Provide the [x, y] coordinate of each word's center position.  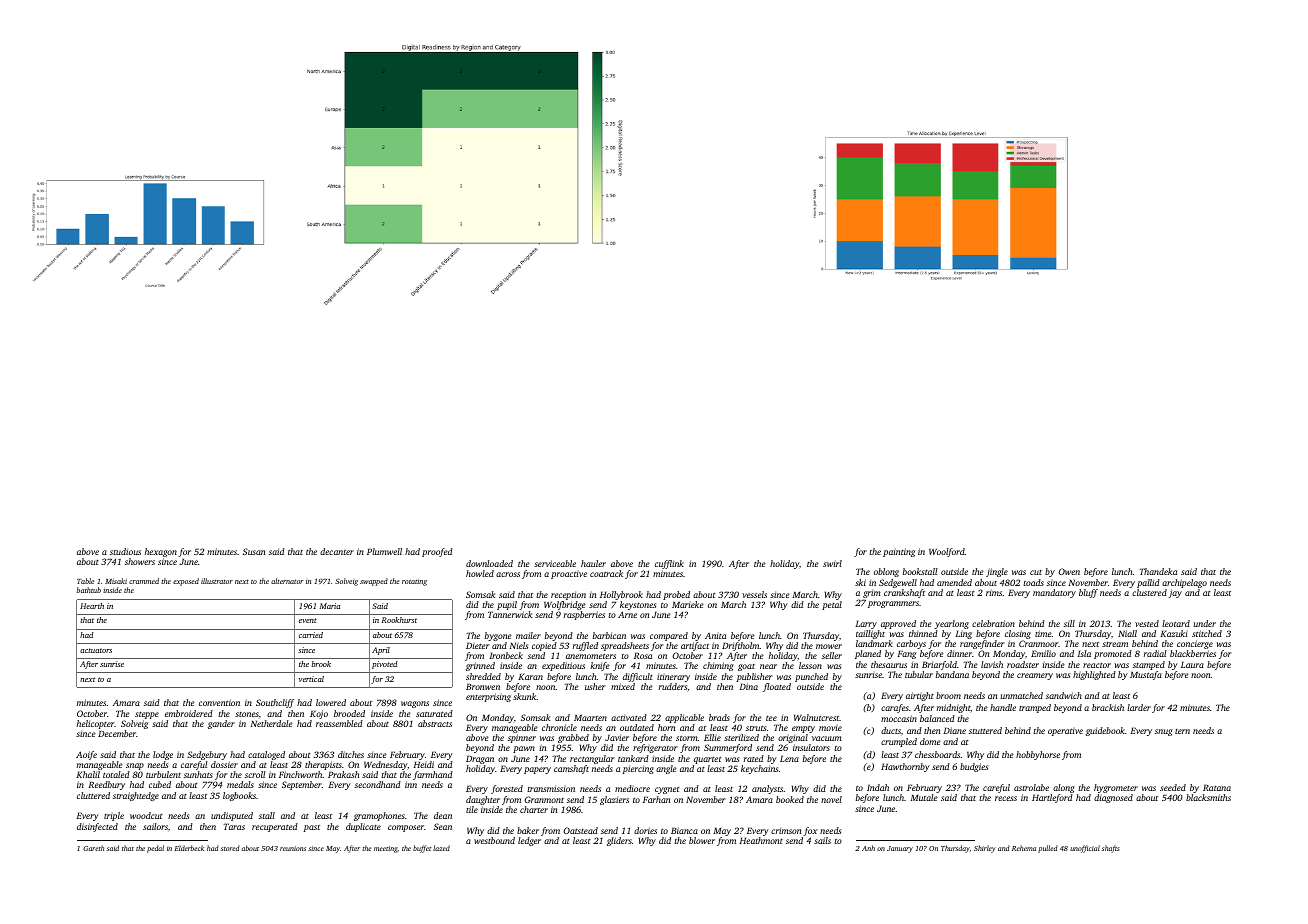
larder [1139, 707]
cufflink [669, 564]
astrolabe [1031, 787]
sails [822, 840]
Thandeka [1158, 571]
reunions [293, 848]
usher [595, 686]
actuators [96, 650]
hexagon [161, 552]
